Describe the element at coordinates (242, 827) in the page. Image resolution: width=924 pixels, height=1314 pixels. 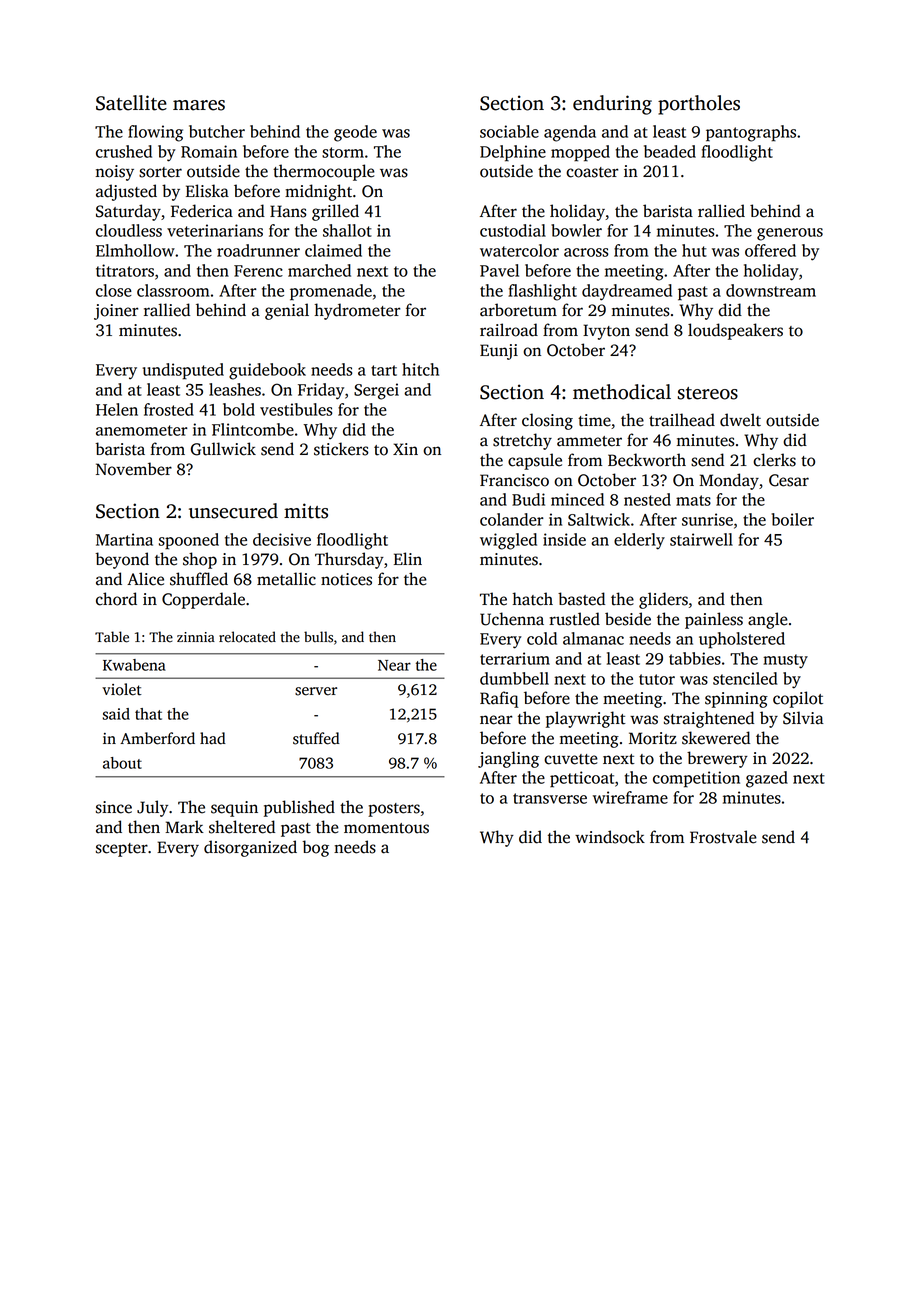
I see `sheltered` at that location.
